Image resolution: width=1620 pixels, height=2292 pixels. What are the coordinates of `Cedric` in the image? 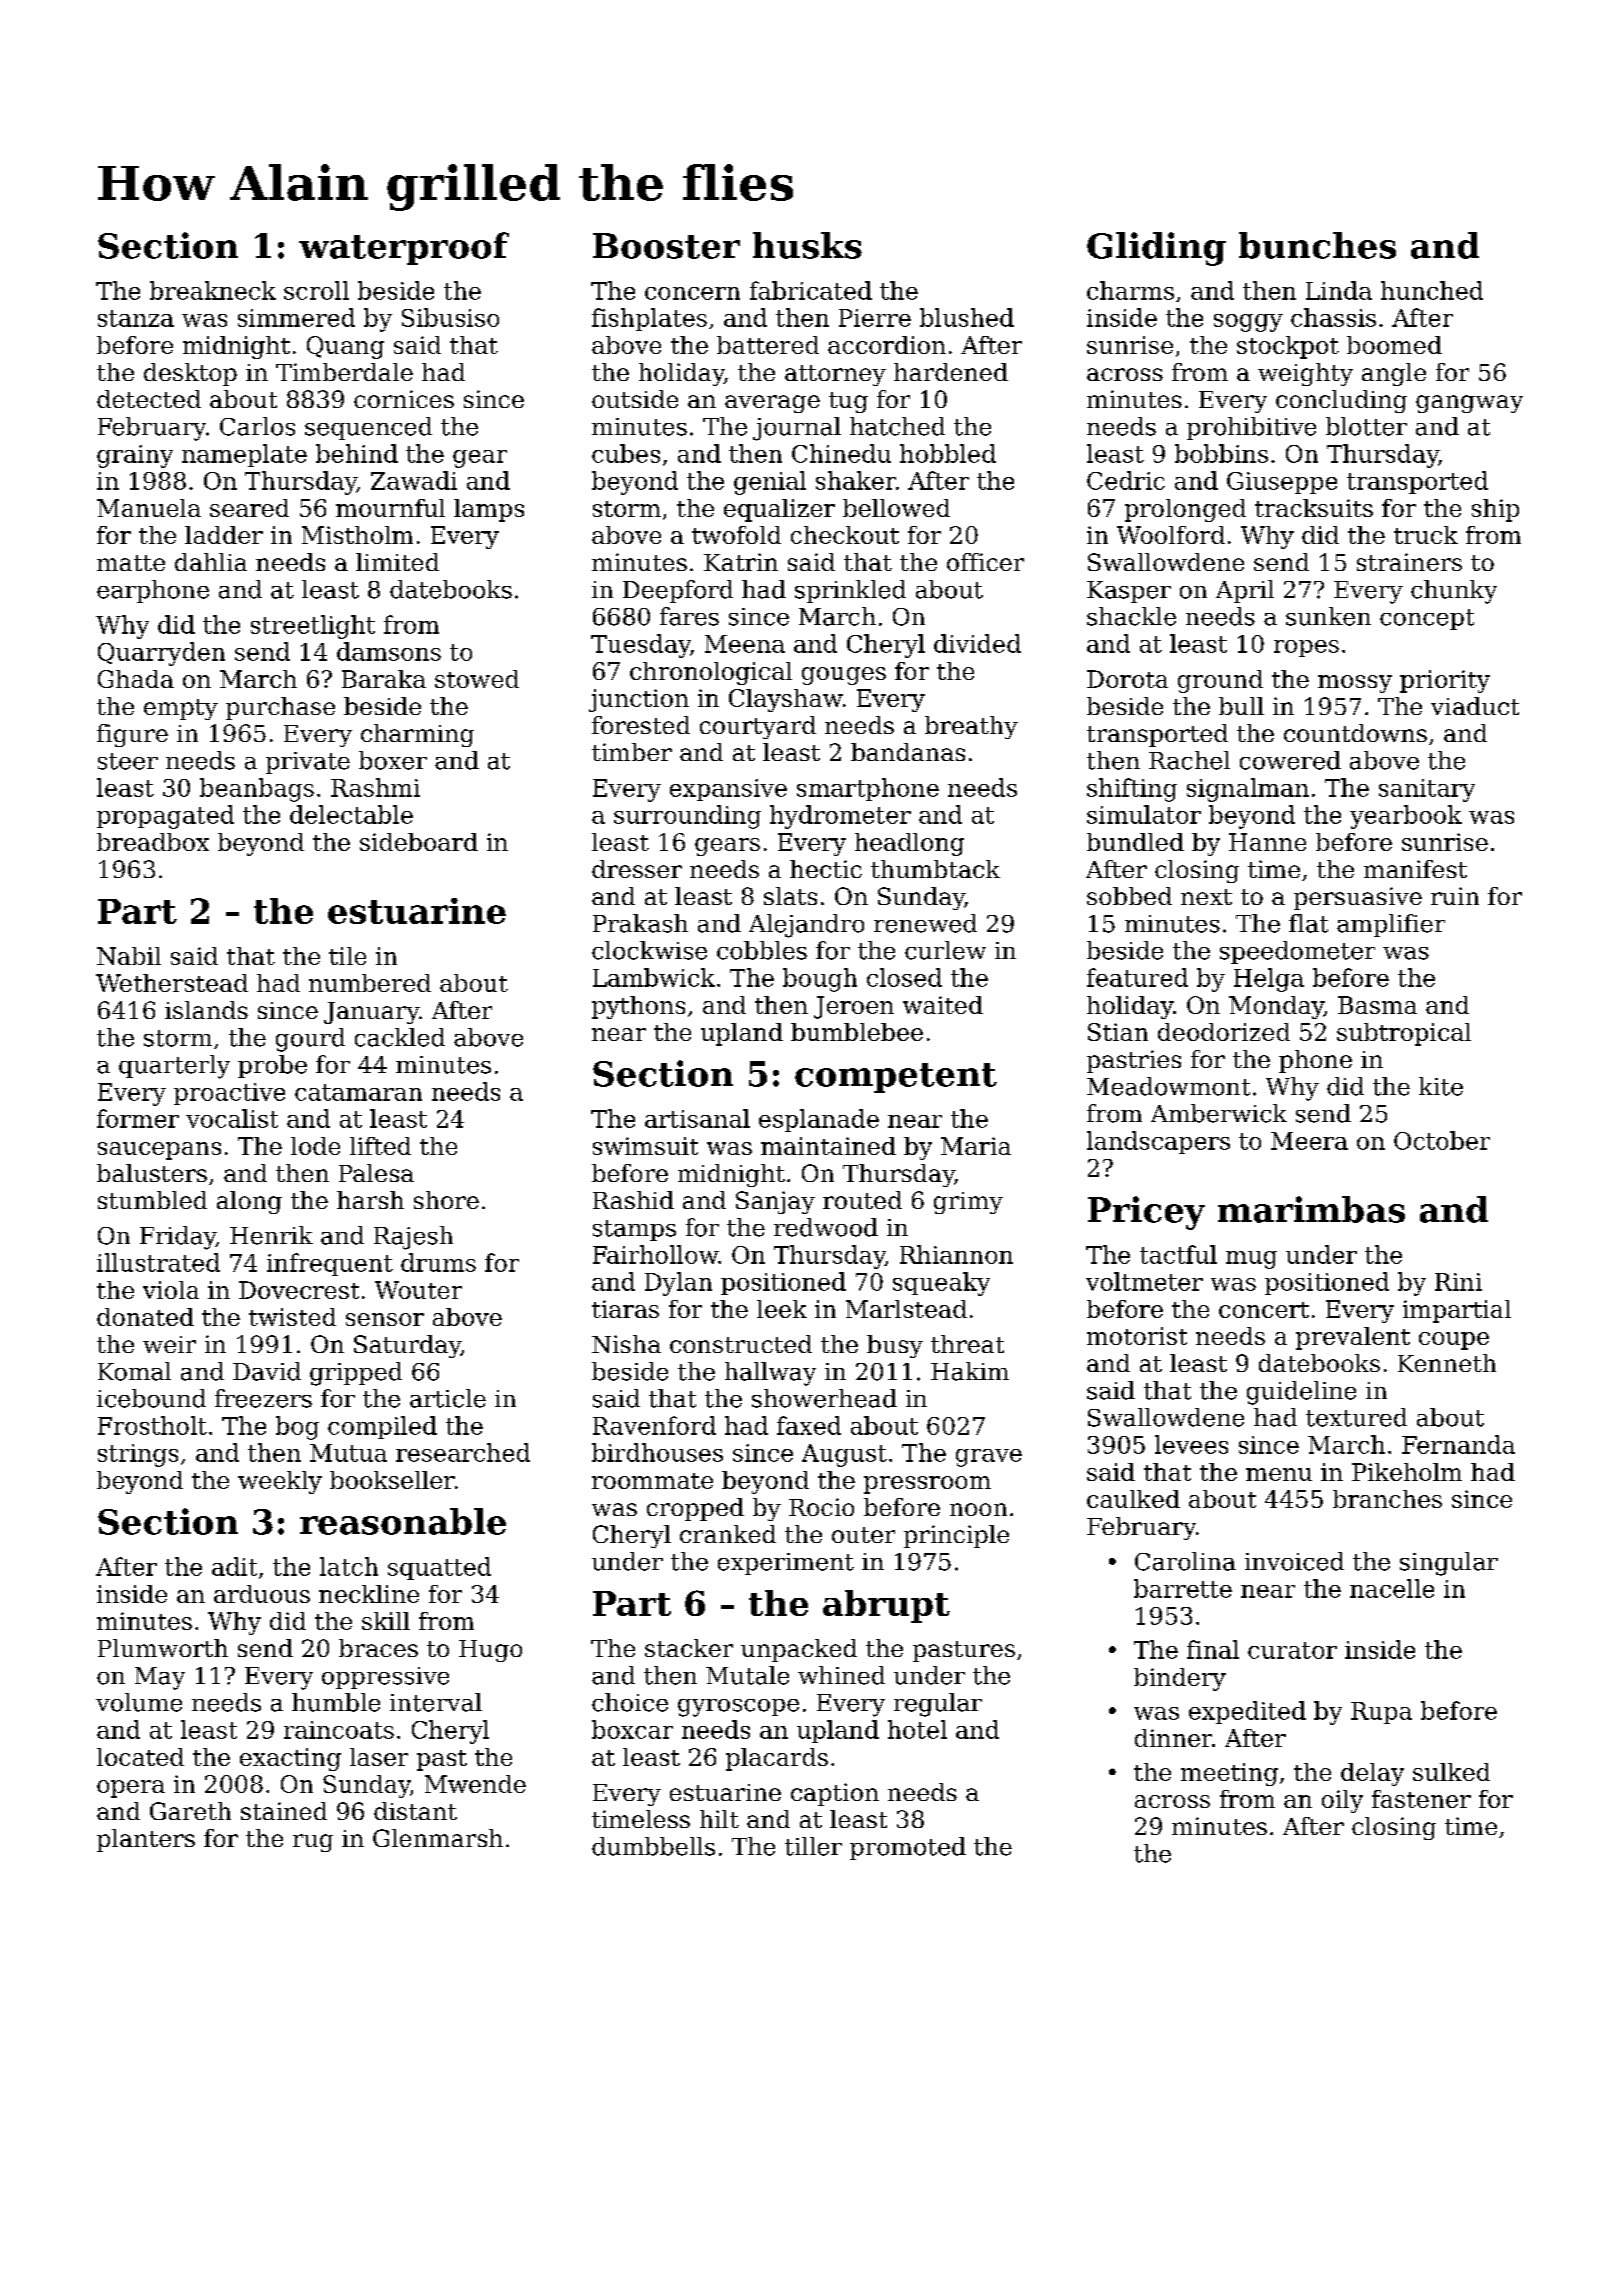 It's located at (1126, 480).
